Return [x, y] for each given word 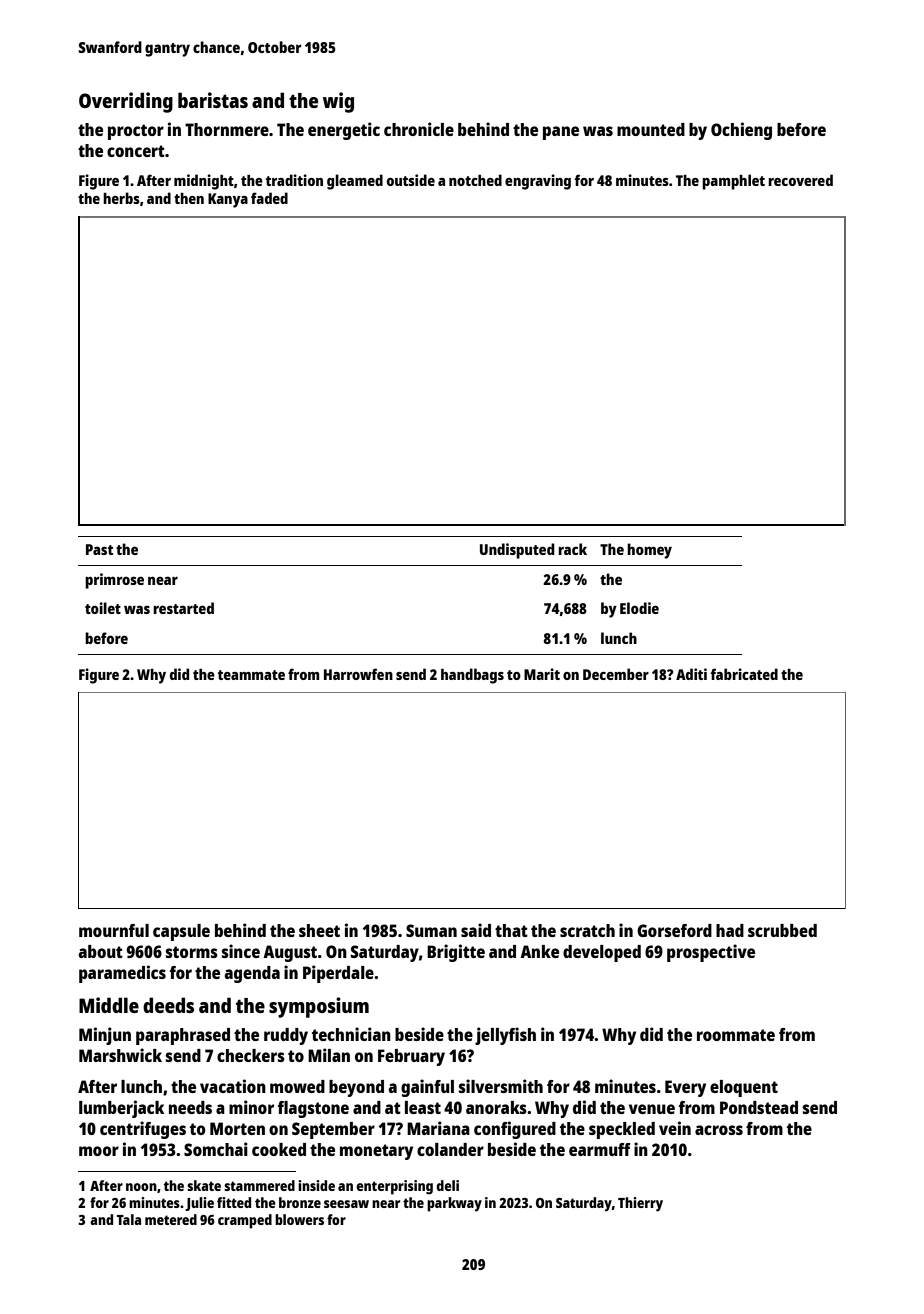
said [476, 930]
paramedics [122, 974]
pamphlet [733, 182]
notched [475, 180]
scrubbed [782, 930]
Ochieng [741, 131]
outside [411, 180]
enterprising [394, 1187]
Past [99, 549]
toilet [103, 608]
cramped [245, 1221]
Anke [539, 951]
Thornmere [227, 129]
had [730, 930]
